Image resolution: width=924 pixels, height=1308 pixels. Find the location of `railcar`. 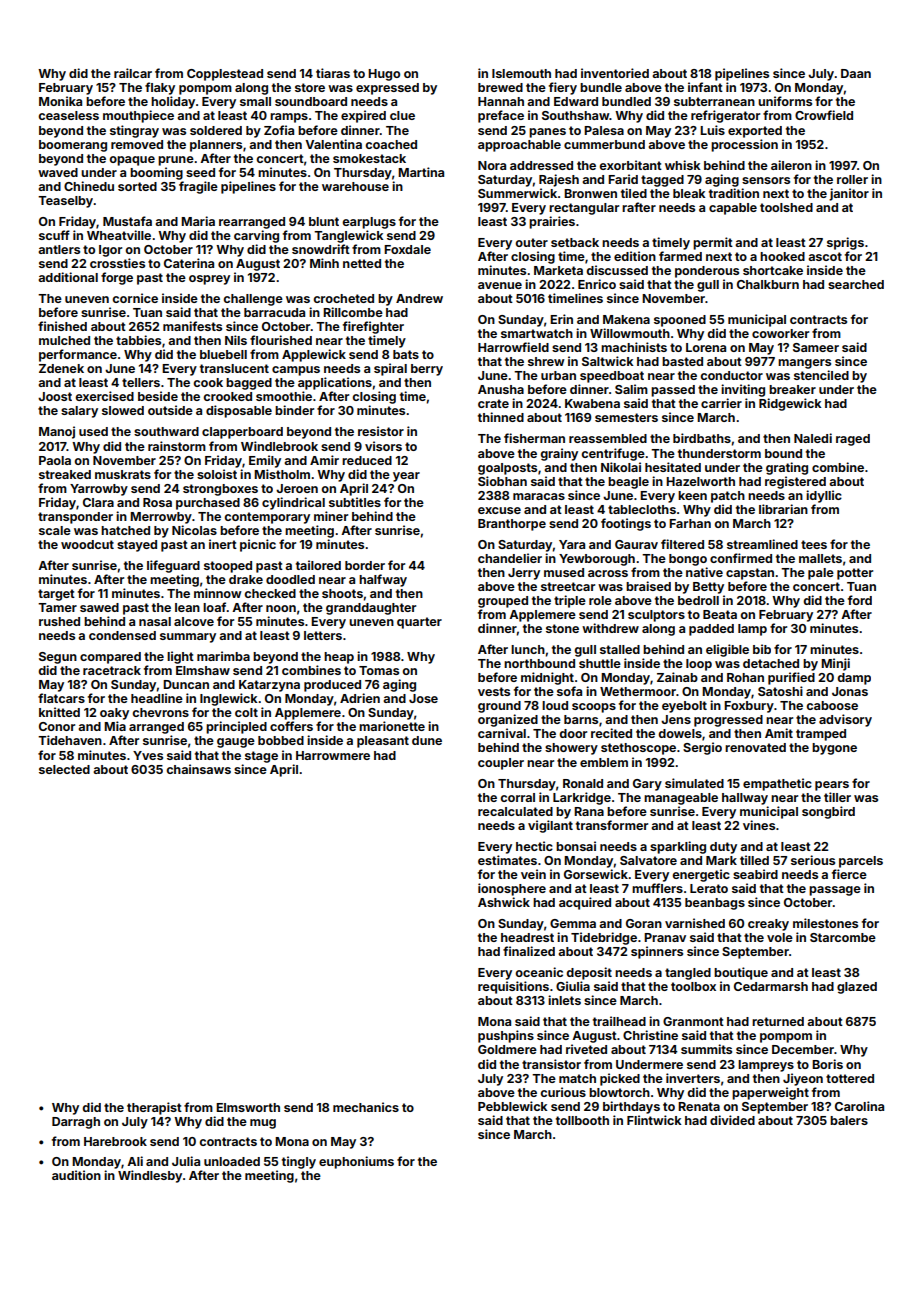

railcar is located at coordinates (133, 73).
